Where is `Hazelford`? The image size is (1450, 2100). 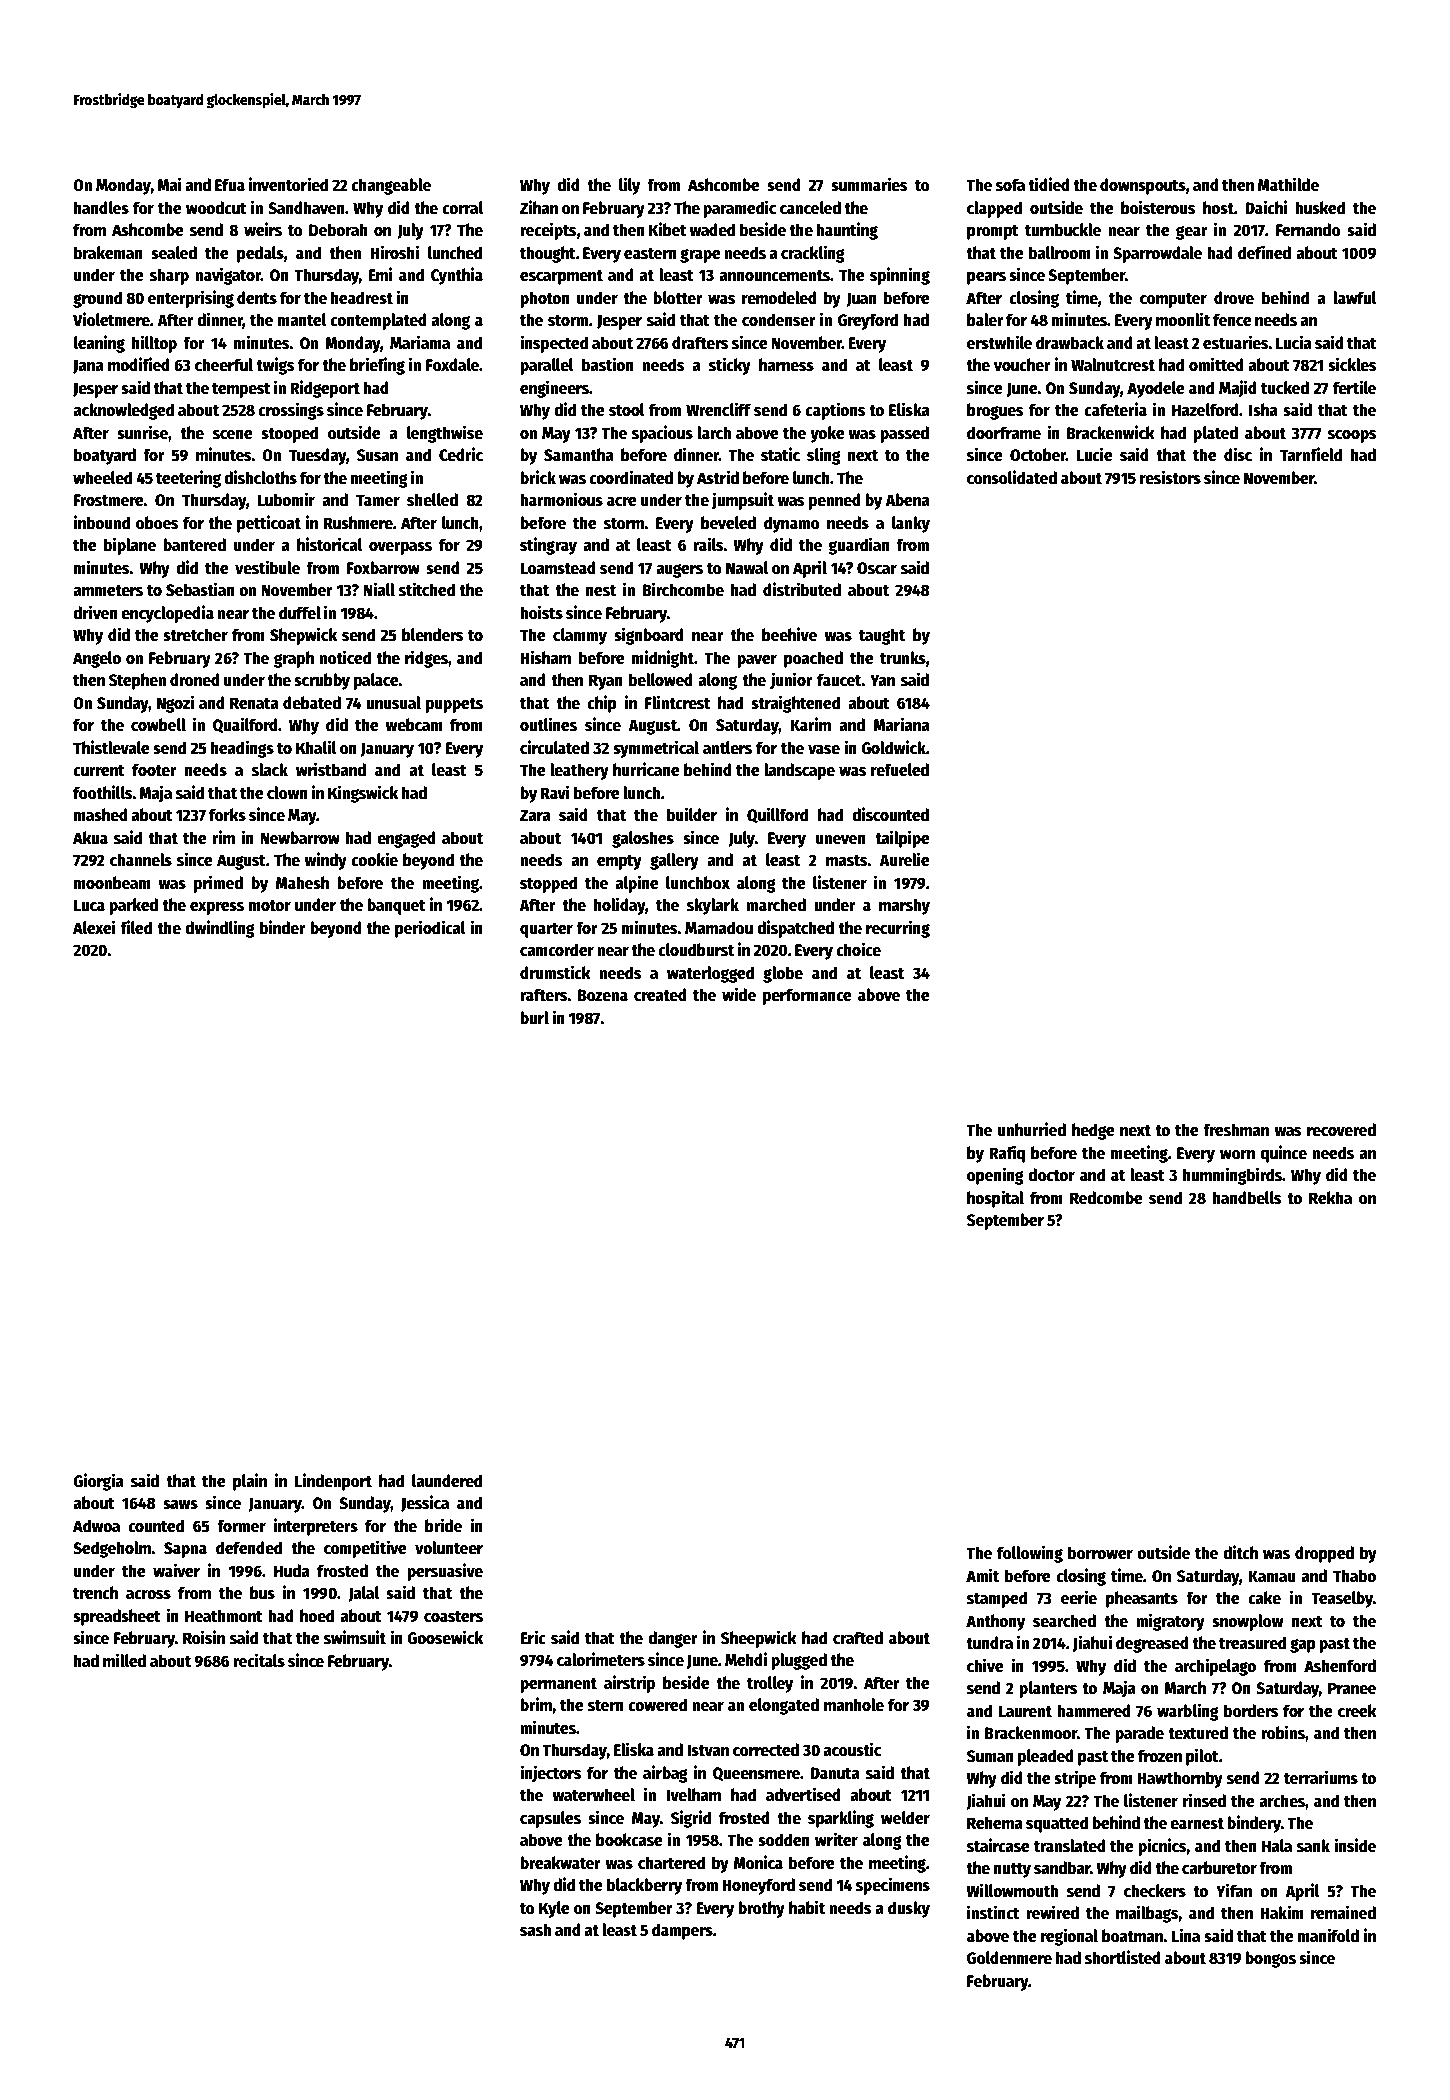
Hazelford is located at coordinates (1205, 410).
